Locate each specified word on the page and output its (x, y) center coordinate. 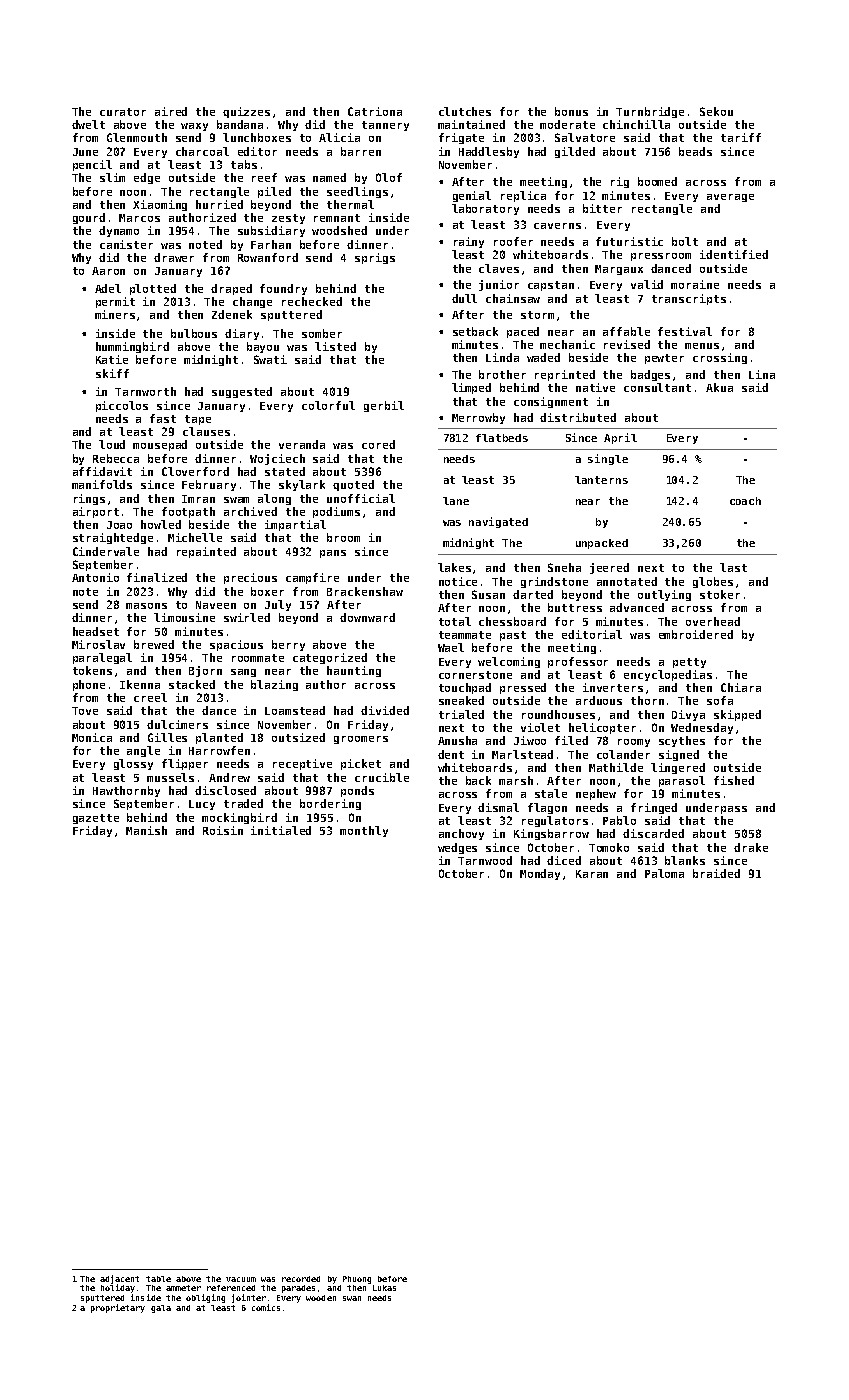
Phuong (357, 1280)
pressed (523, 688)
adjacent (119, 1279)
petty (689, 663)
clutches (465, 111)
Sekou (716, 111)
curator (123, 112)
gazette (96, 819)
